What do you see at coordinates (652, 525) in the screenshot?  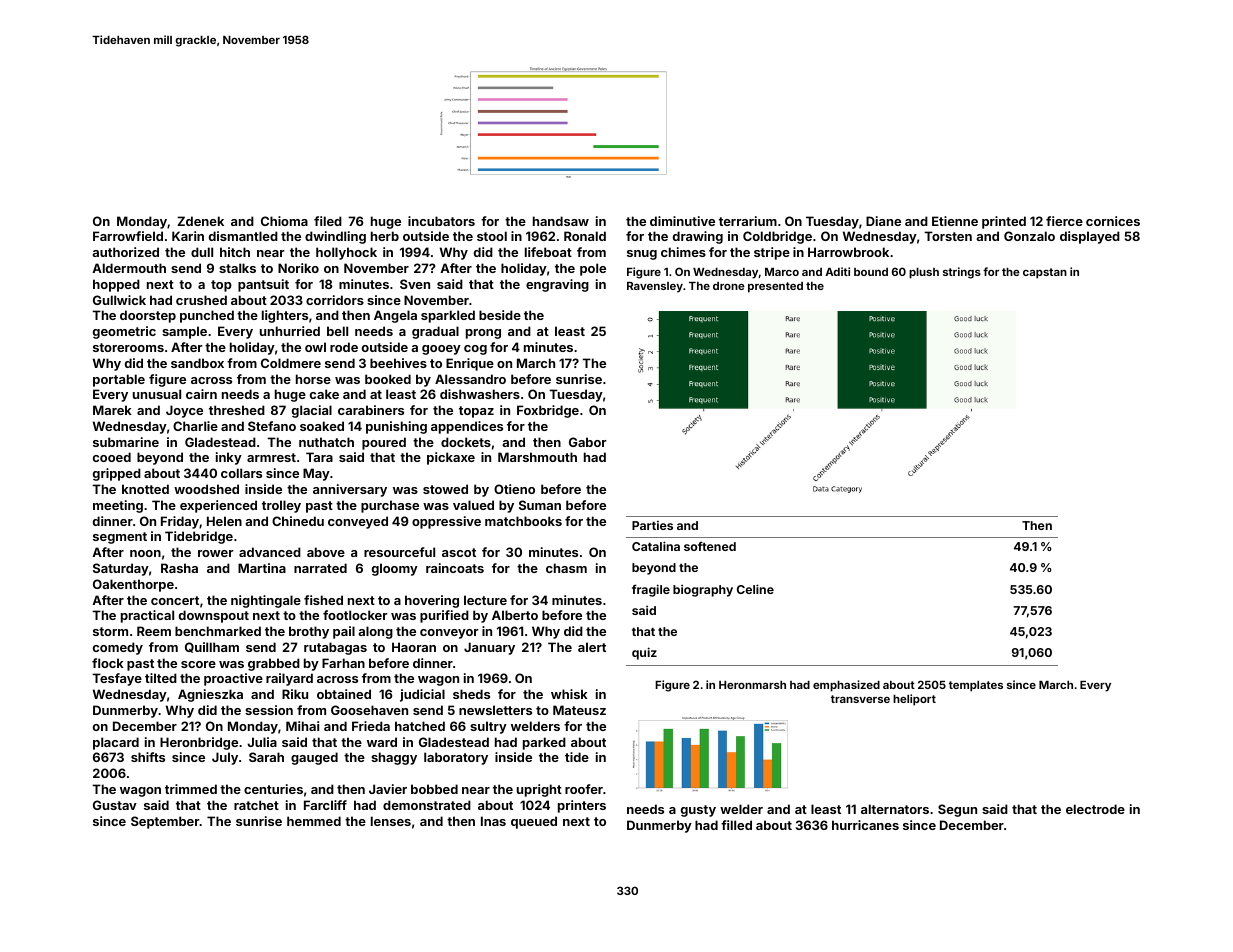 I see `Parties` at bounding box center [652, 525].
